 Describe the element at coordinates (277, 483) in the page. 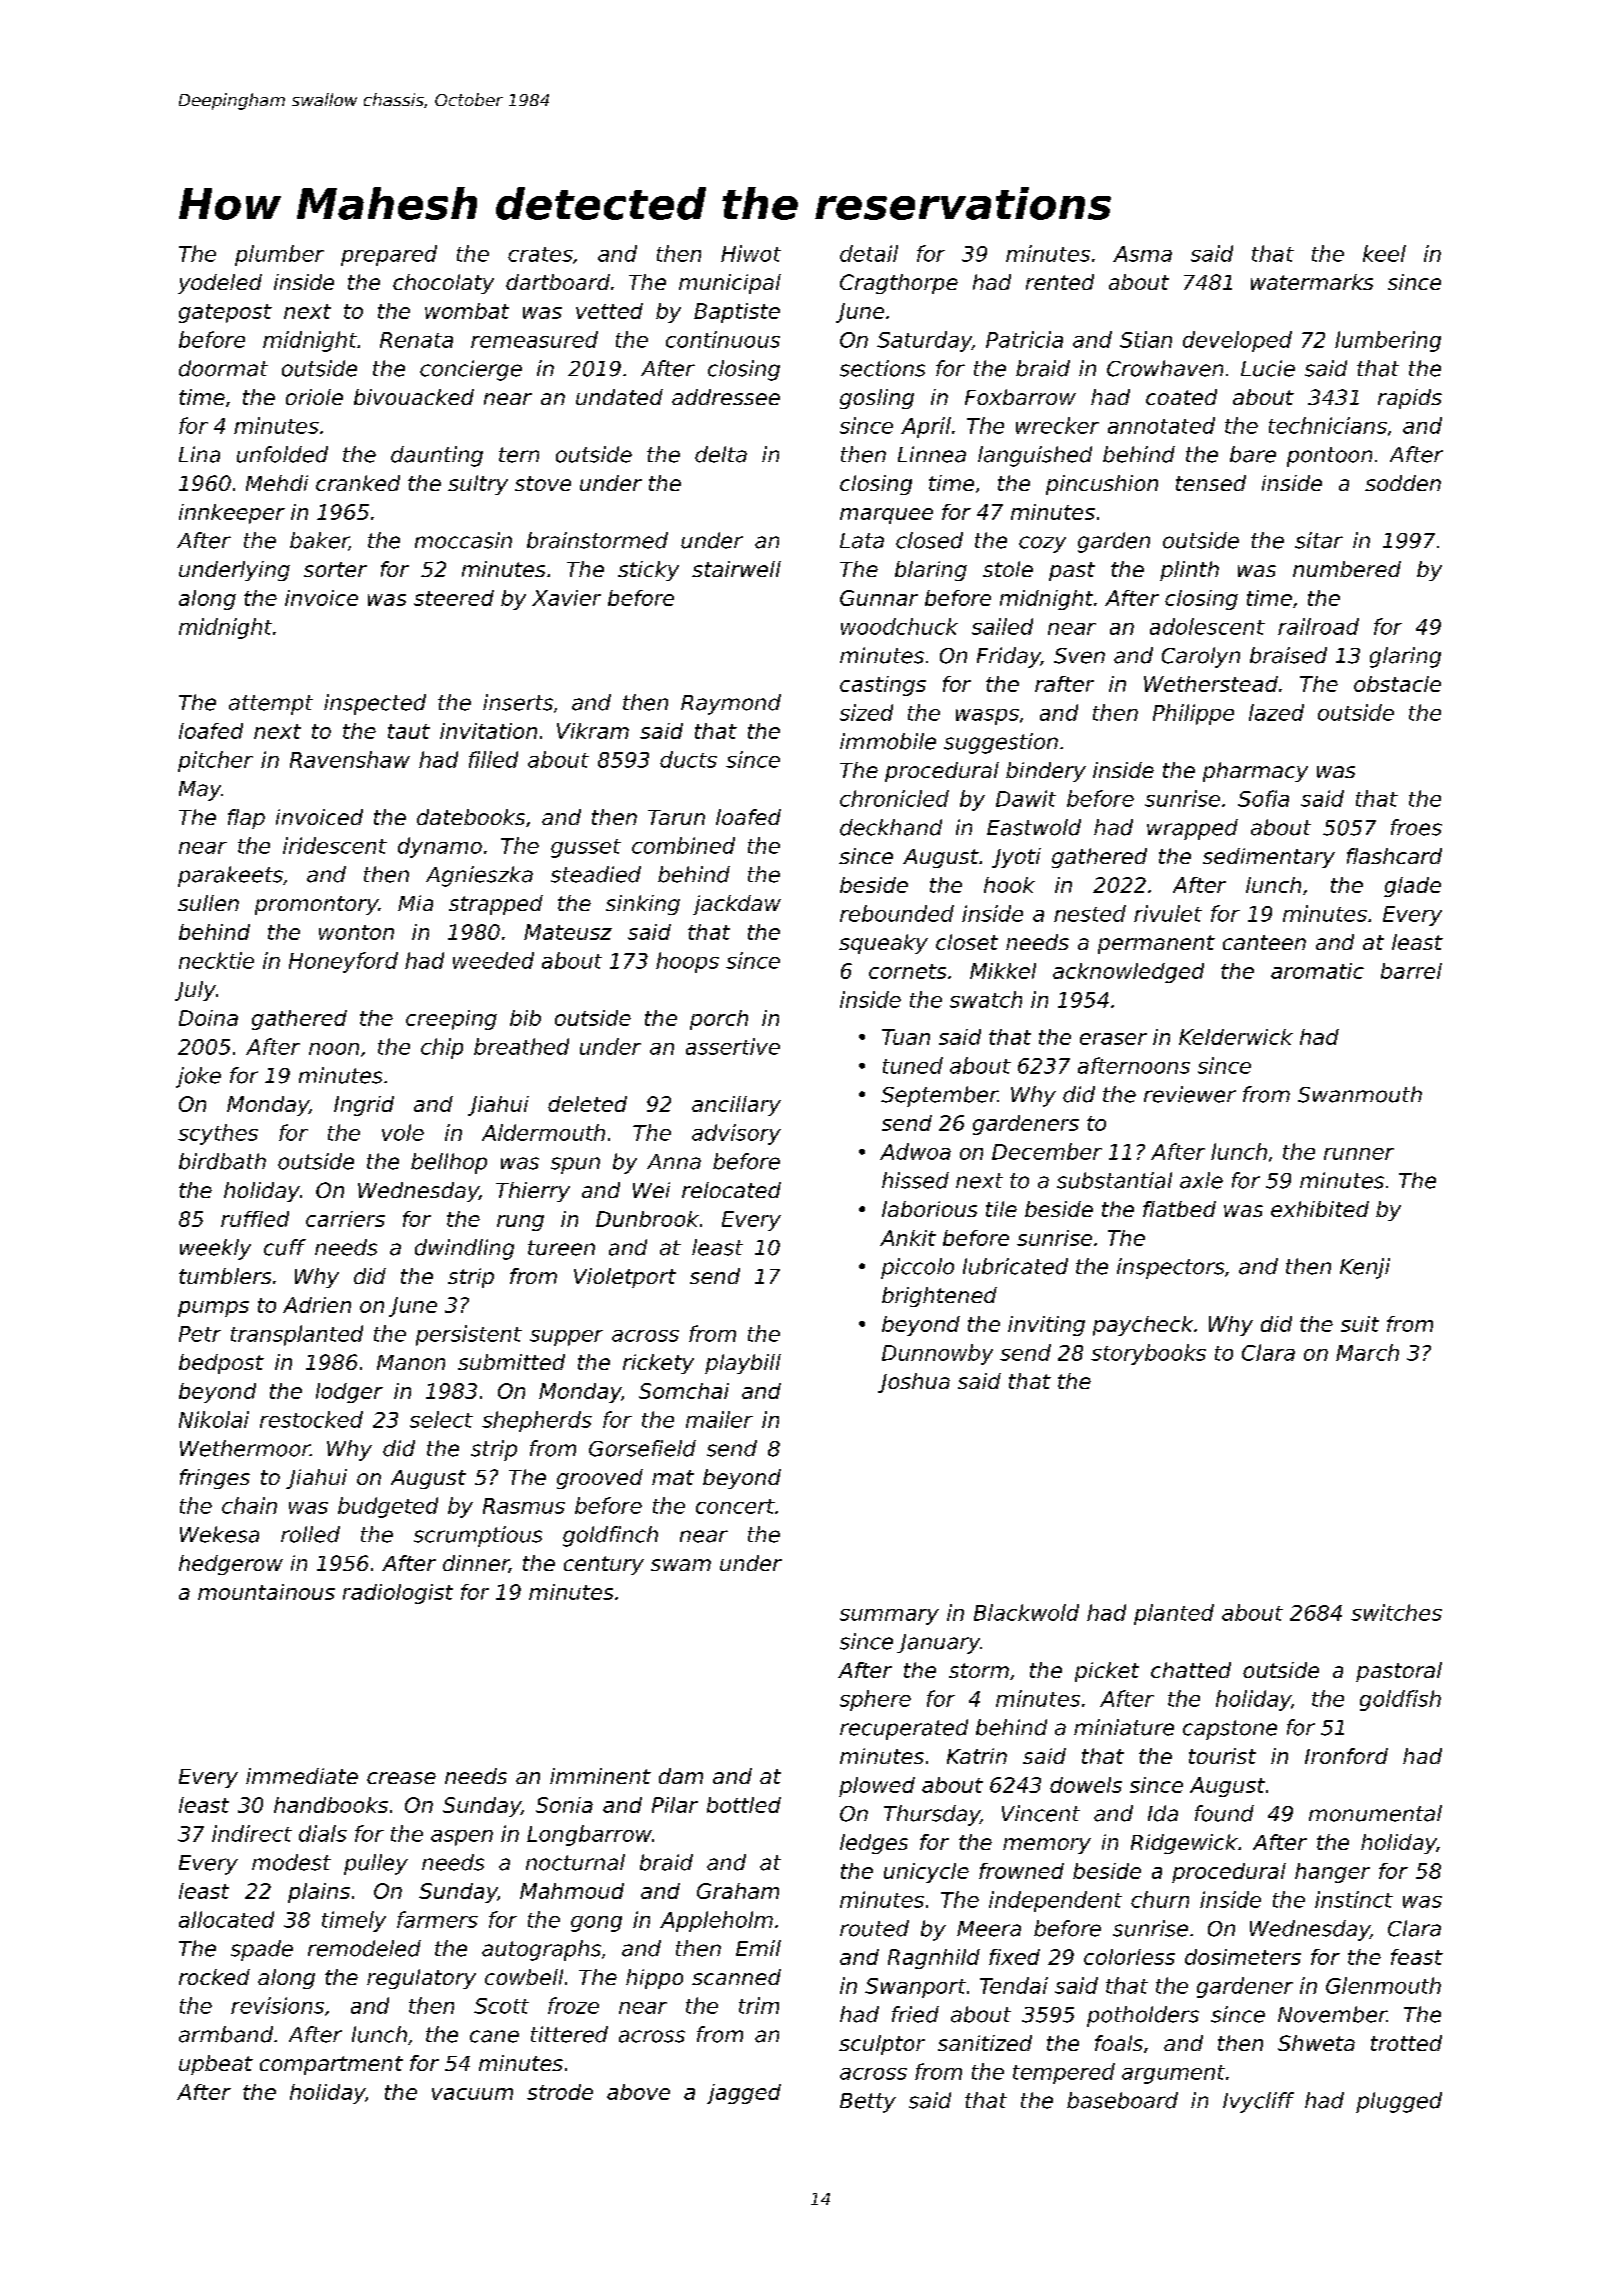

I see `Mehdi` at that location.
